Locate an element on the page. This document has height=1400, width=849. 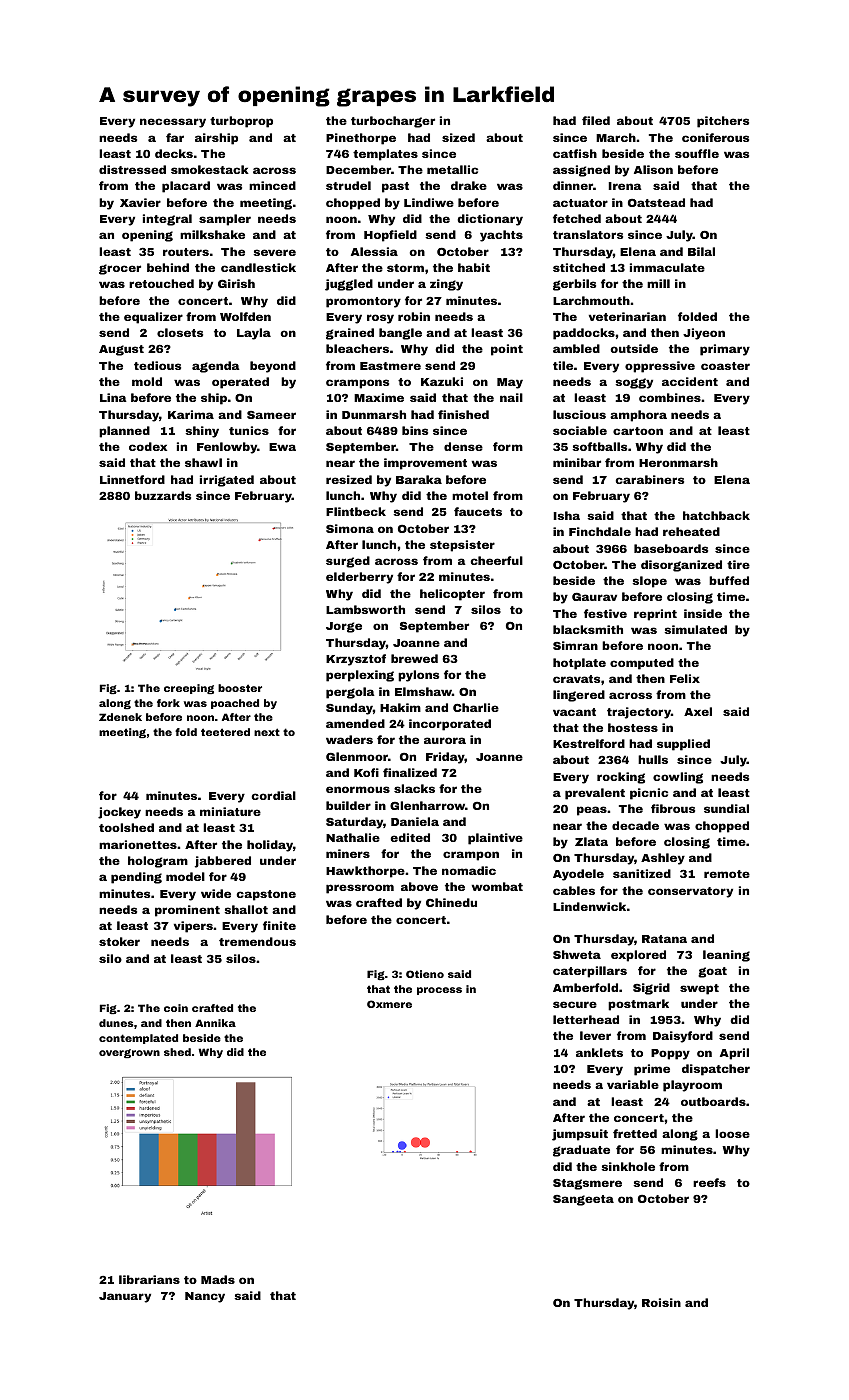
graduate is located at coordinates (581, 1151).
